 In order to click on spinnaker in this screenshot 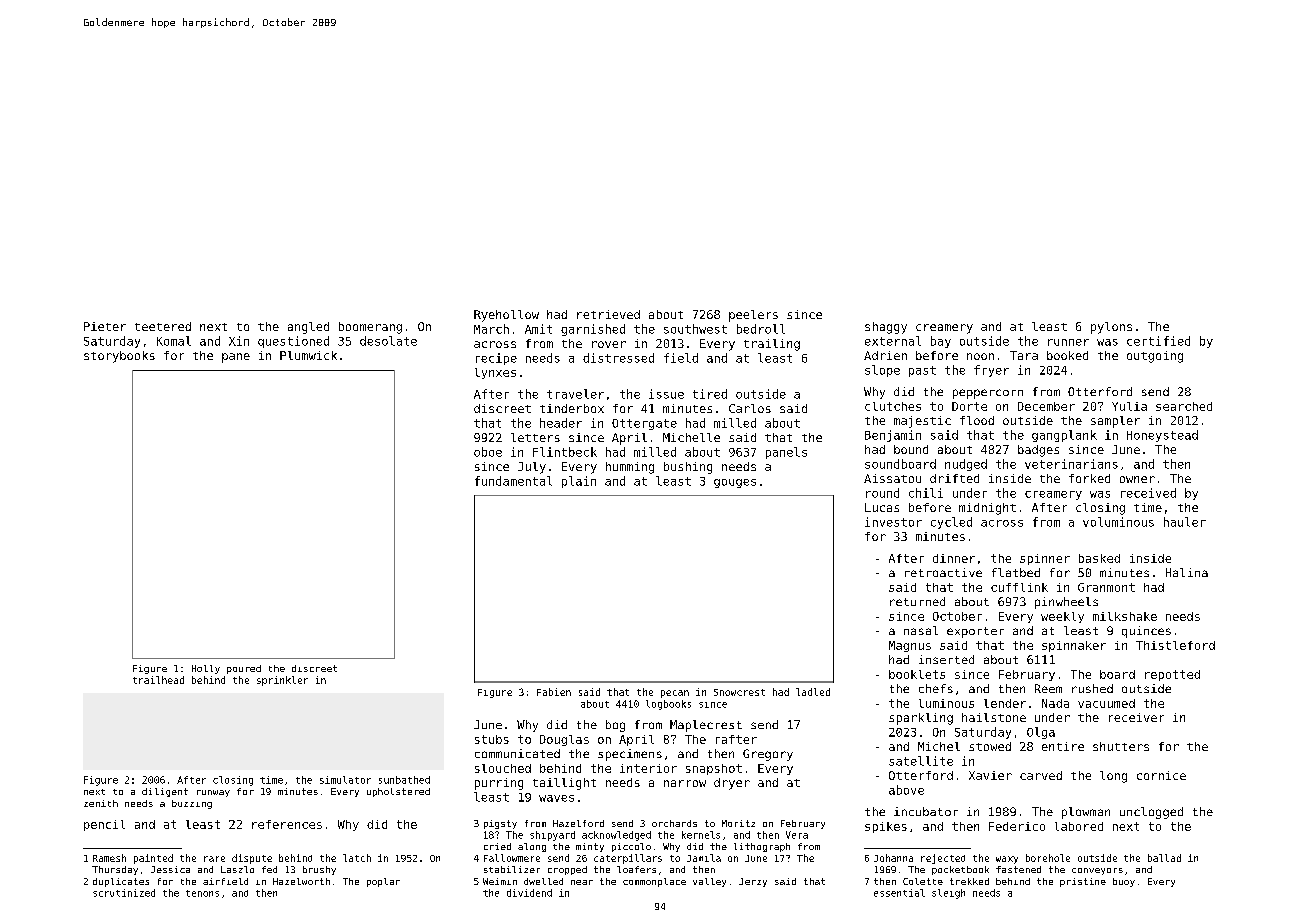, I will do `click(1074, 646)`.
